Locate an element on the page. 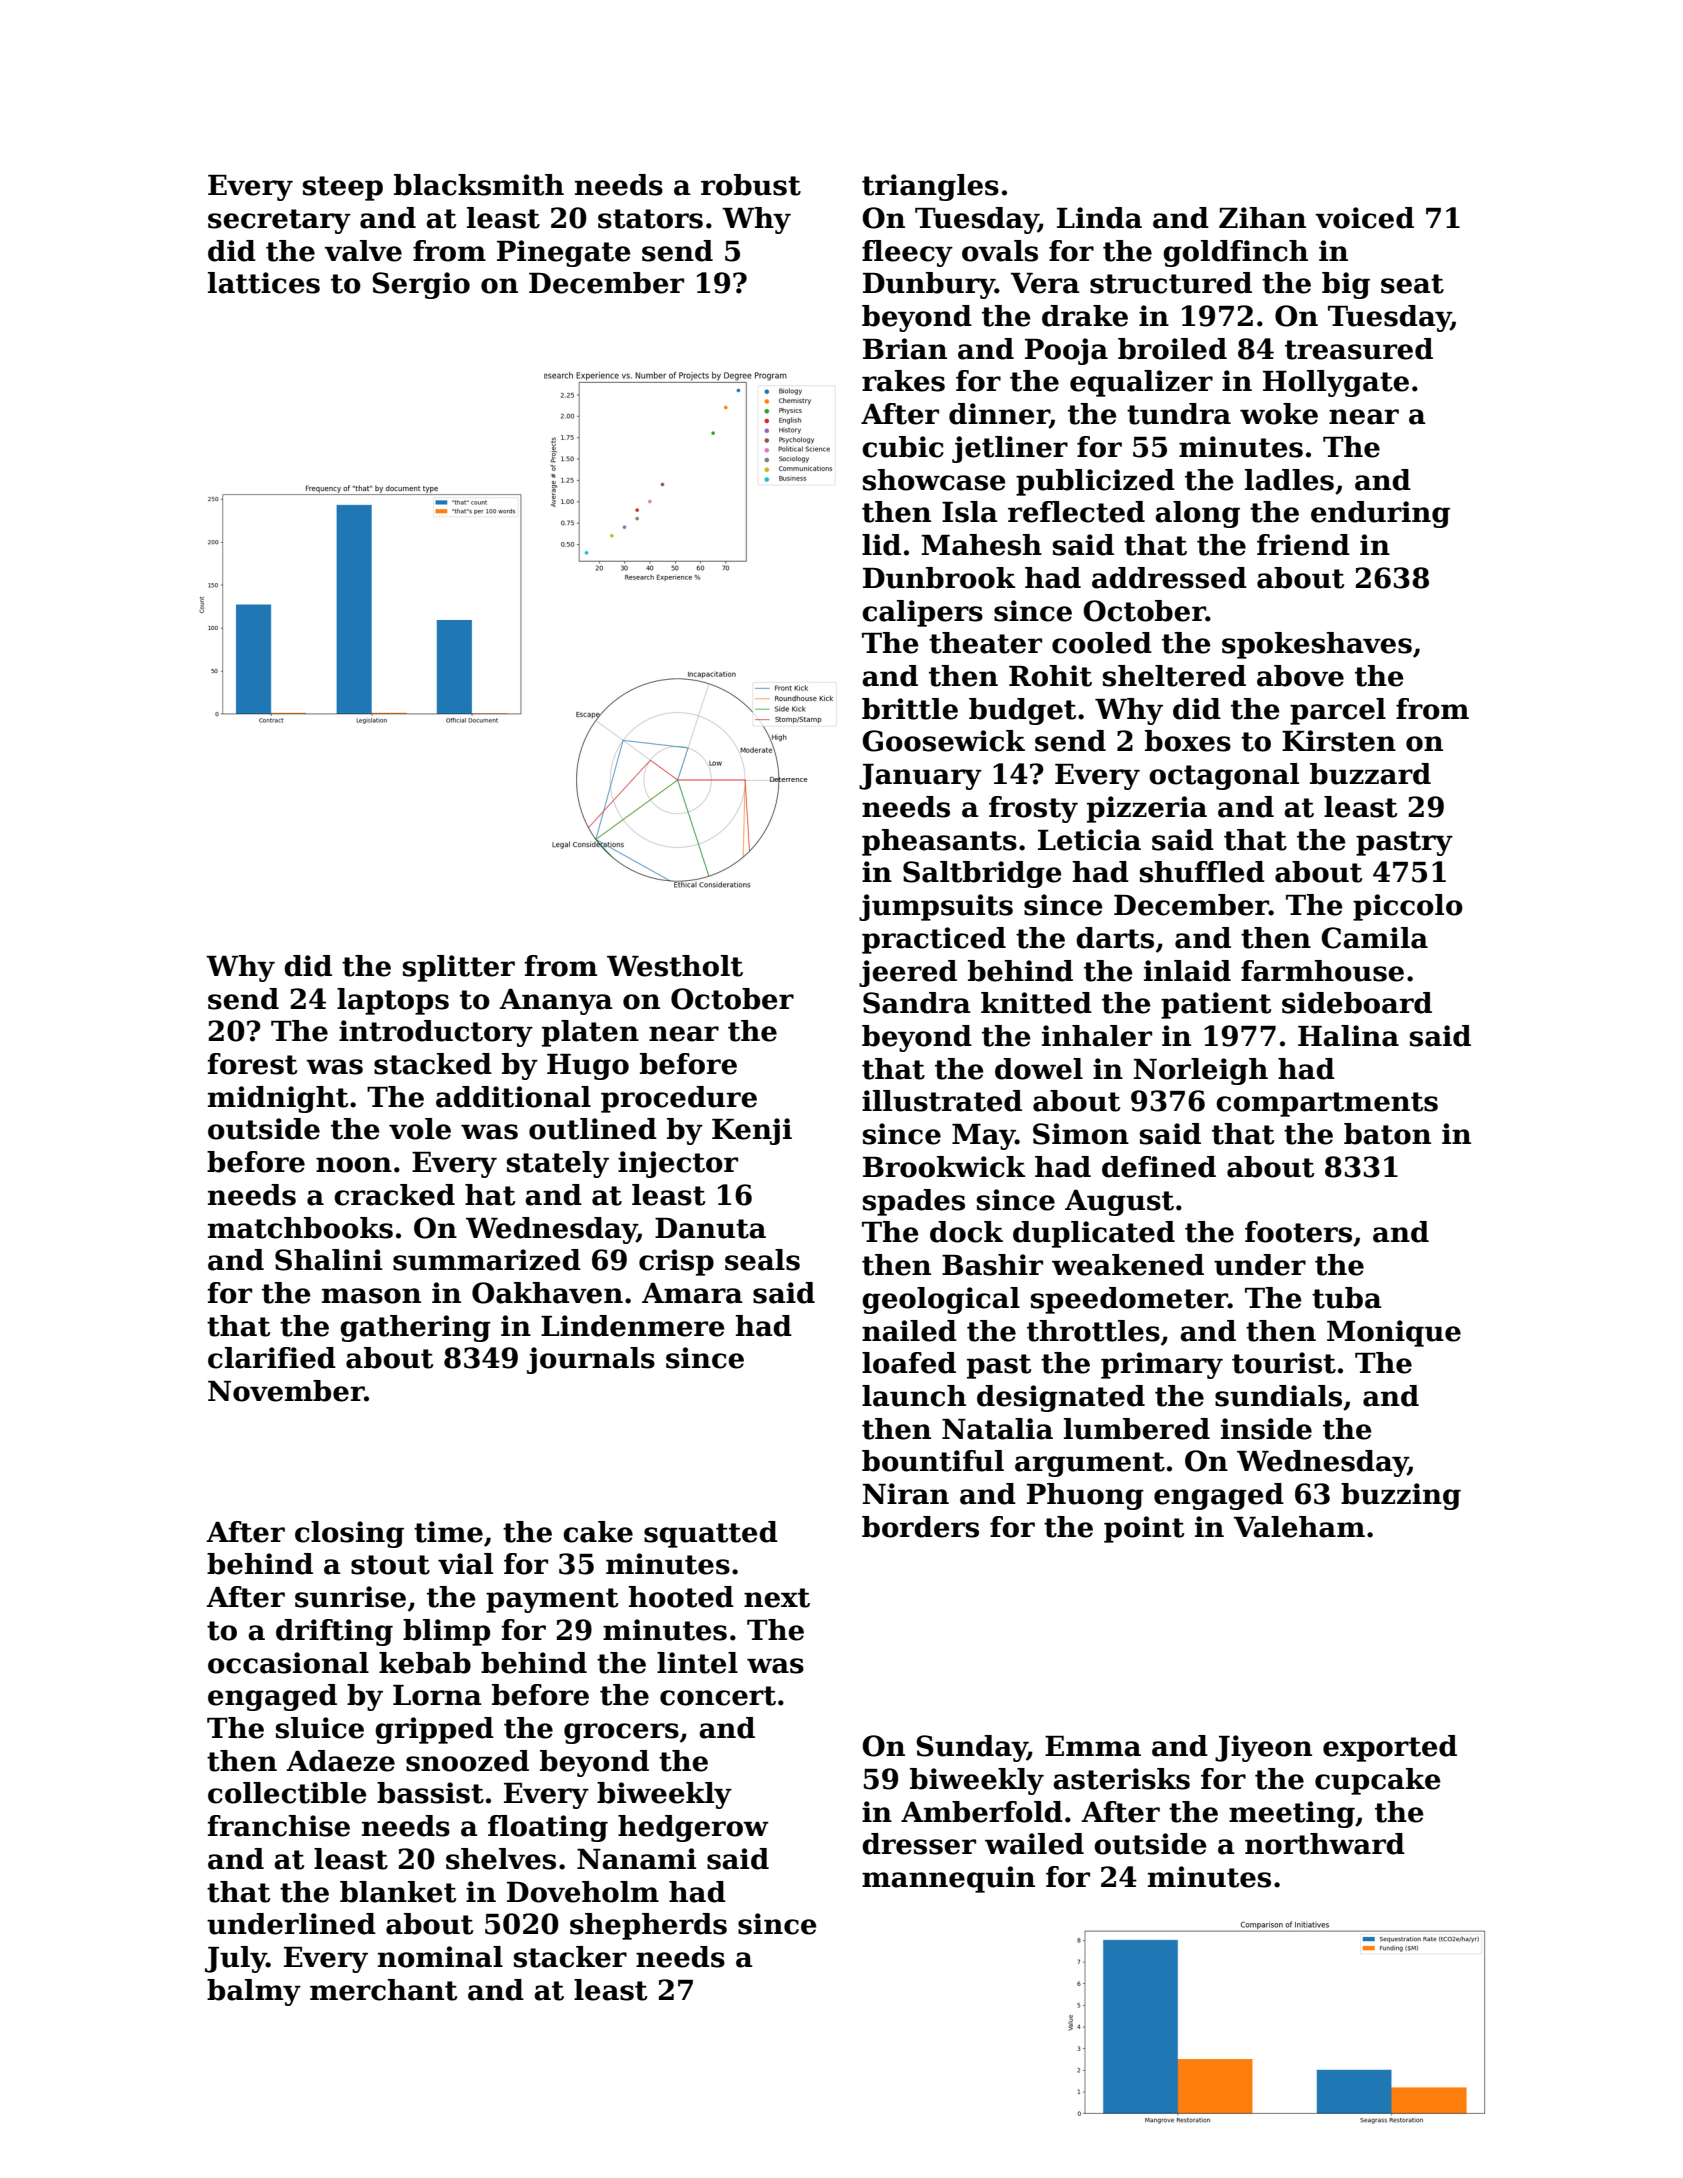 The width and height of the image is (1683, 2178). wailed is located at coordinates (1034, 1844).
